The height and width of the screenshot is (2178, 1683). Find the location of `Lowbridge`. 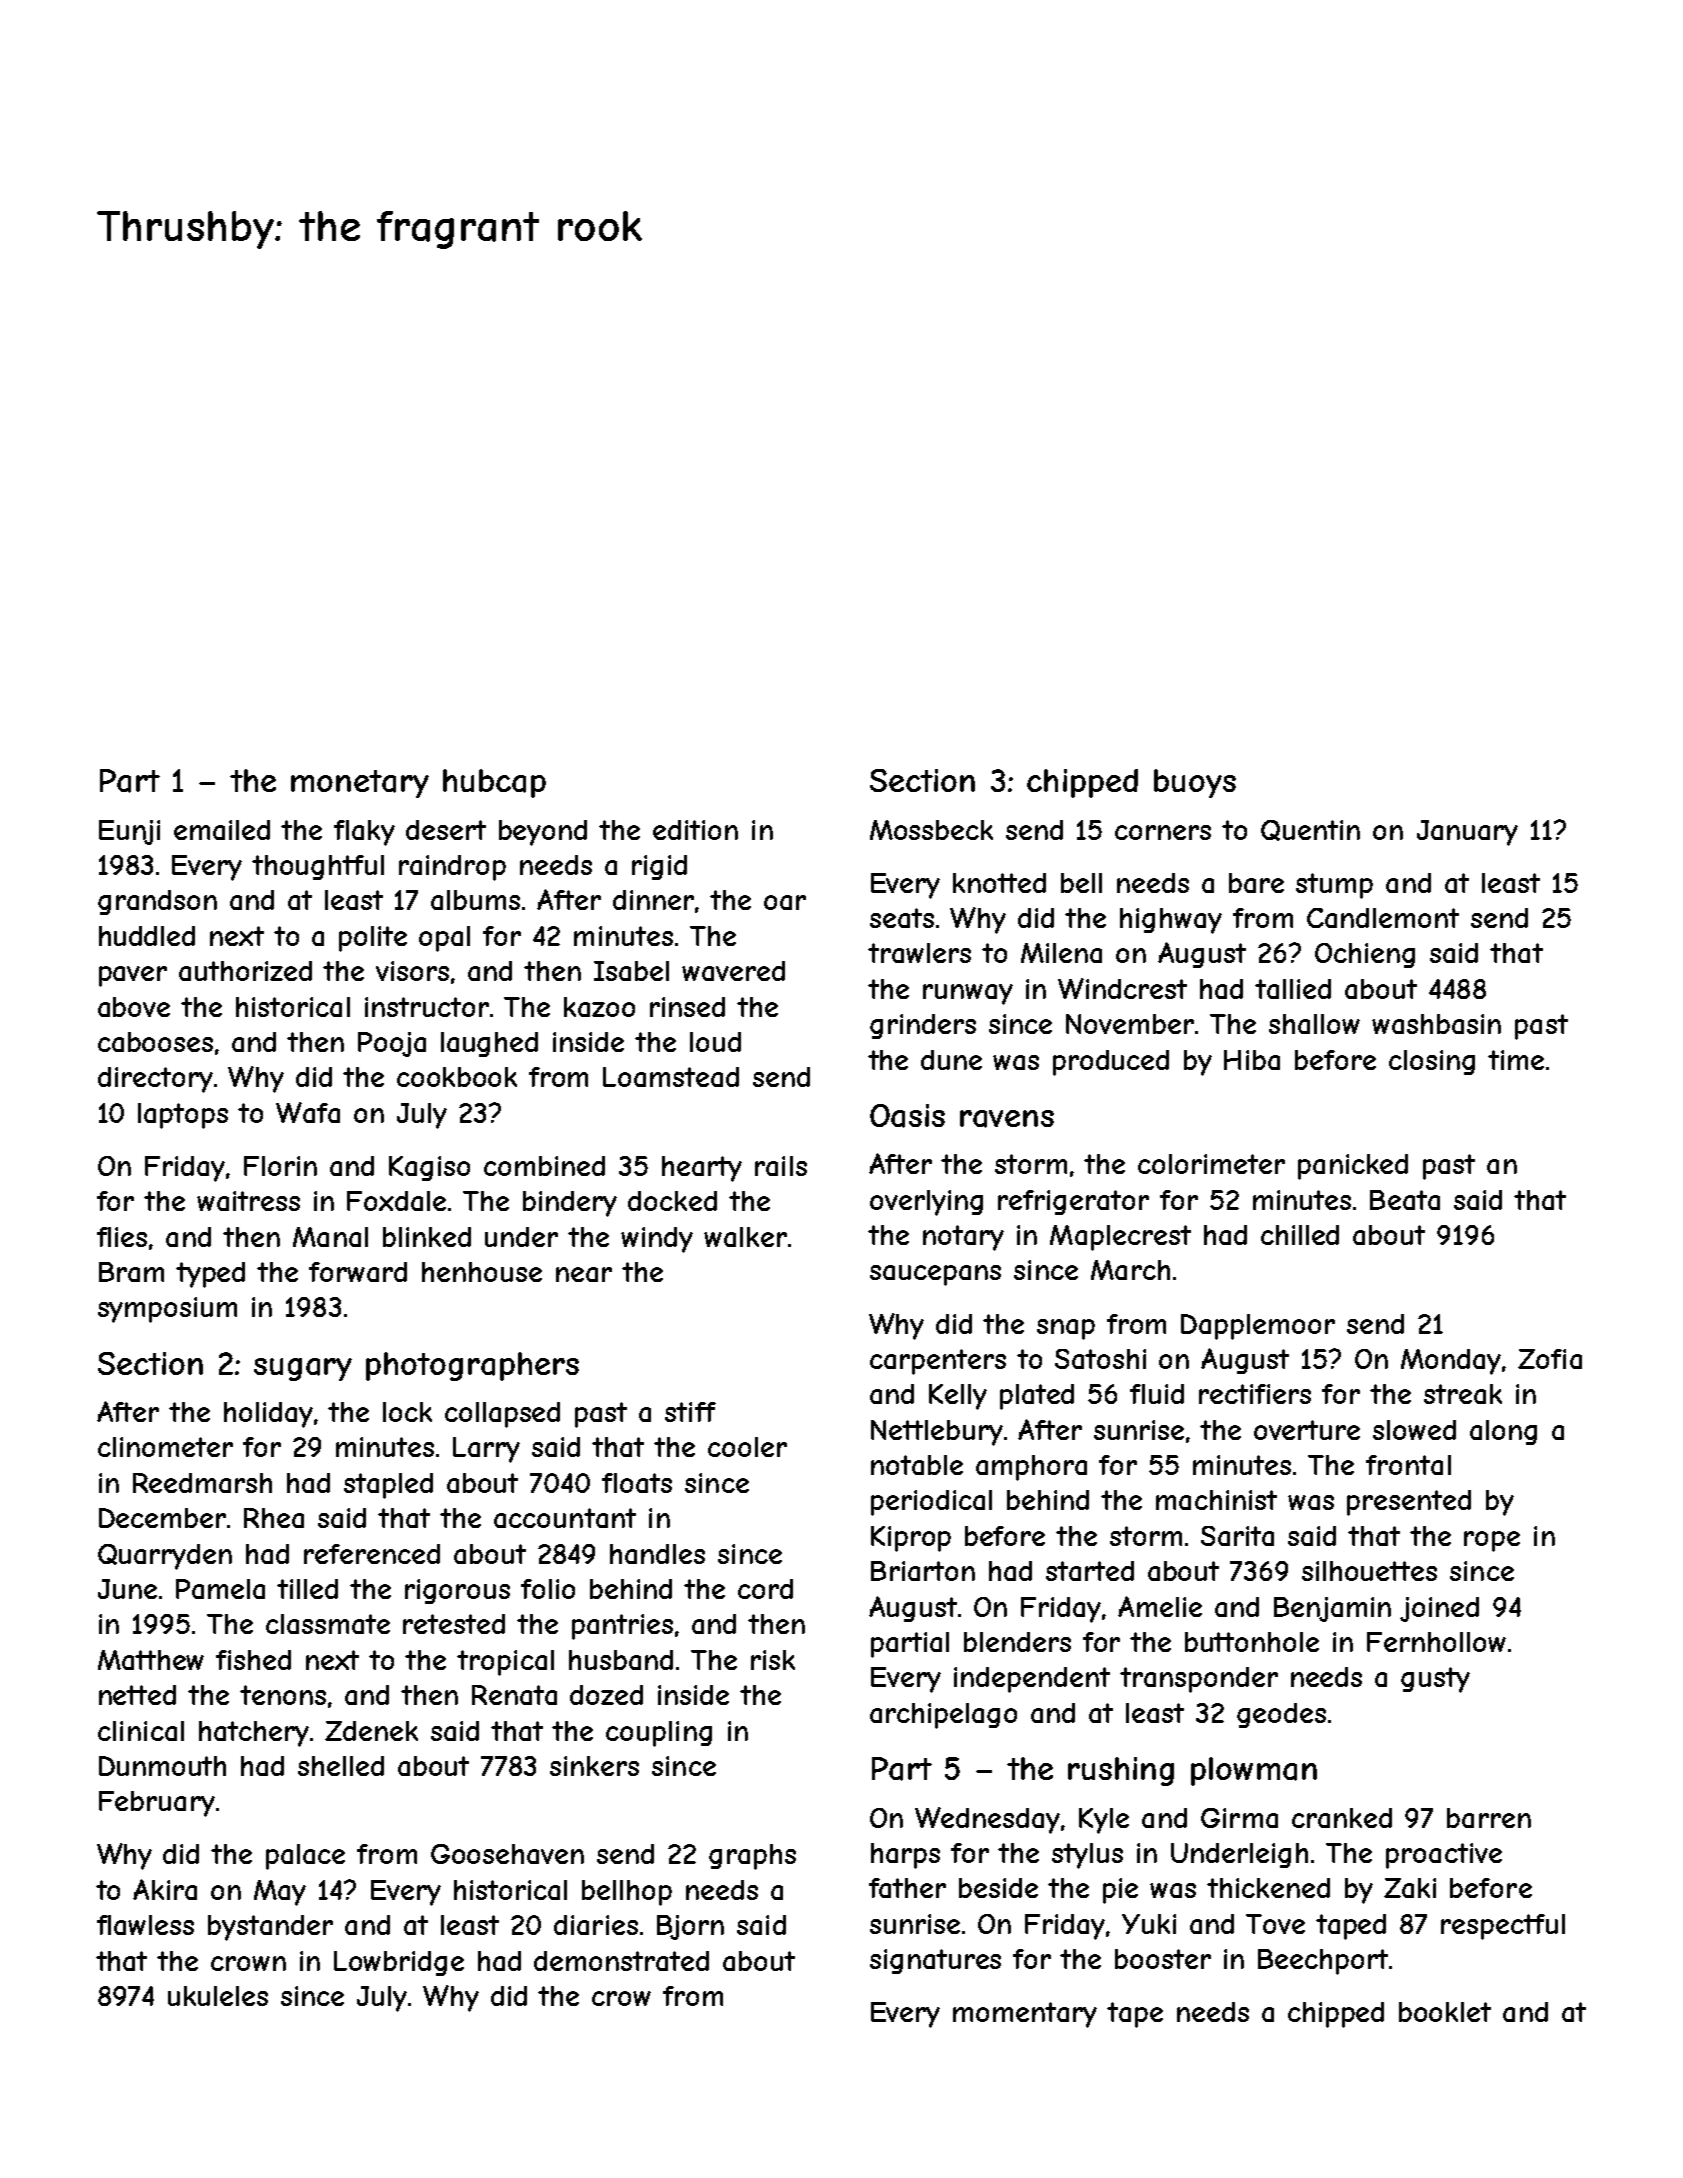

Lowbridge is located at coordinates (399, 1963).
